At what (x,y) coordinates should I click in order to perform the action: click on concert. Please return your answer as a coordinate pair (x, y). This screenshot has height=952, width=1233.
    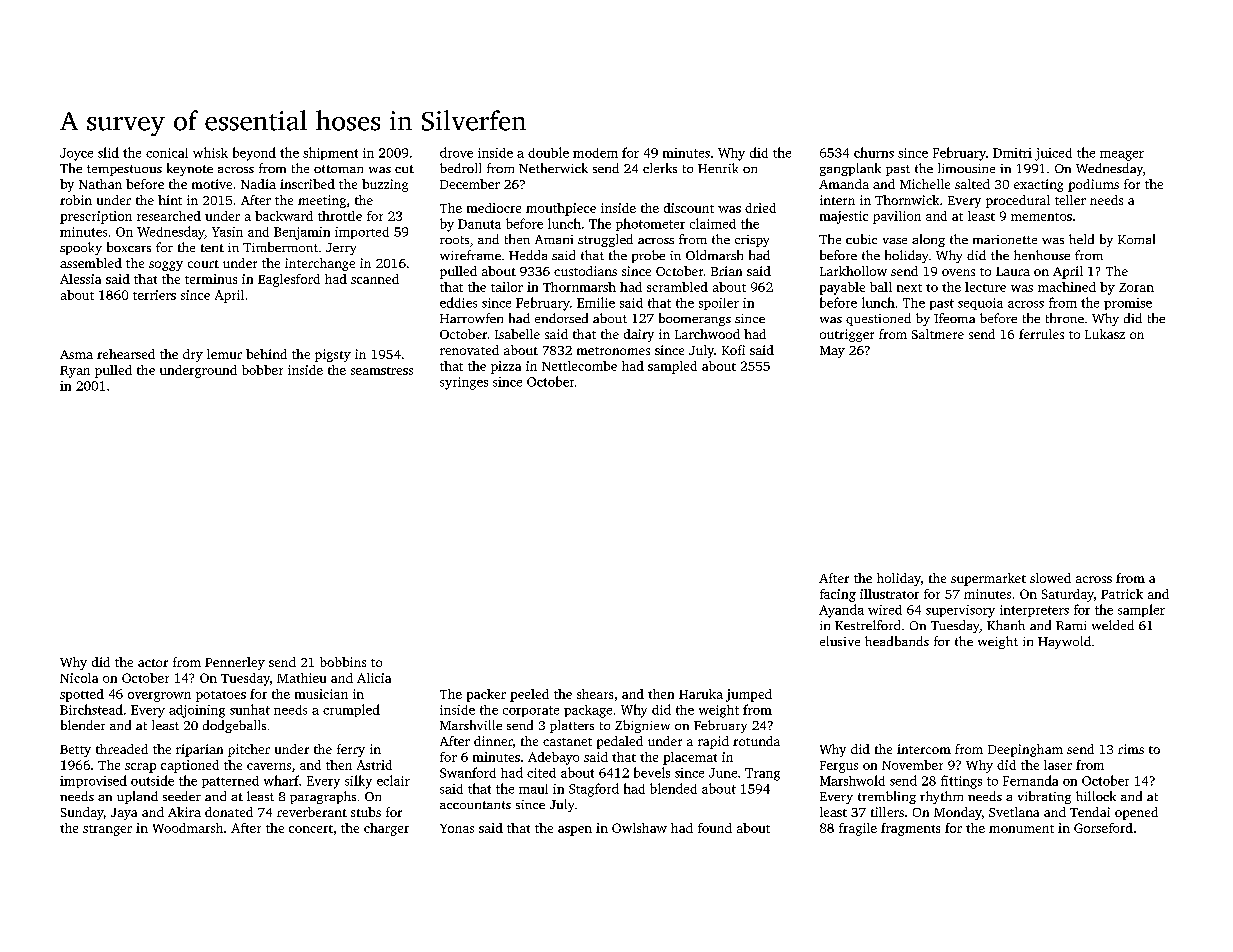
    Looking at the image, I should click on (311, 829).
